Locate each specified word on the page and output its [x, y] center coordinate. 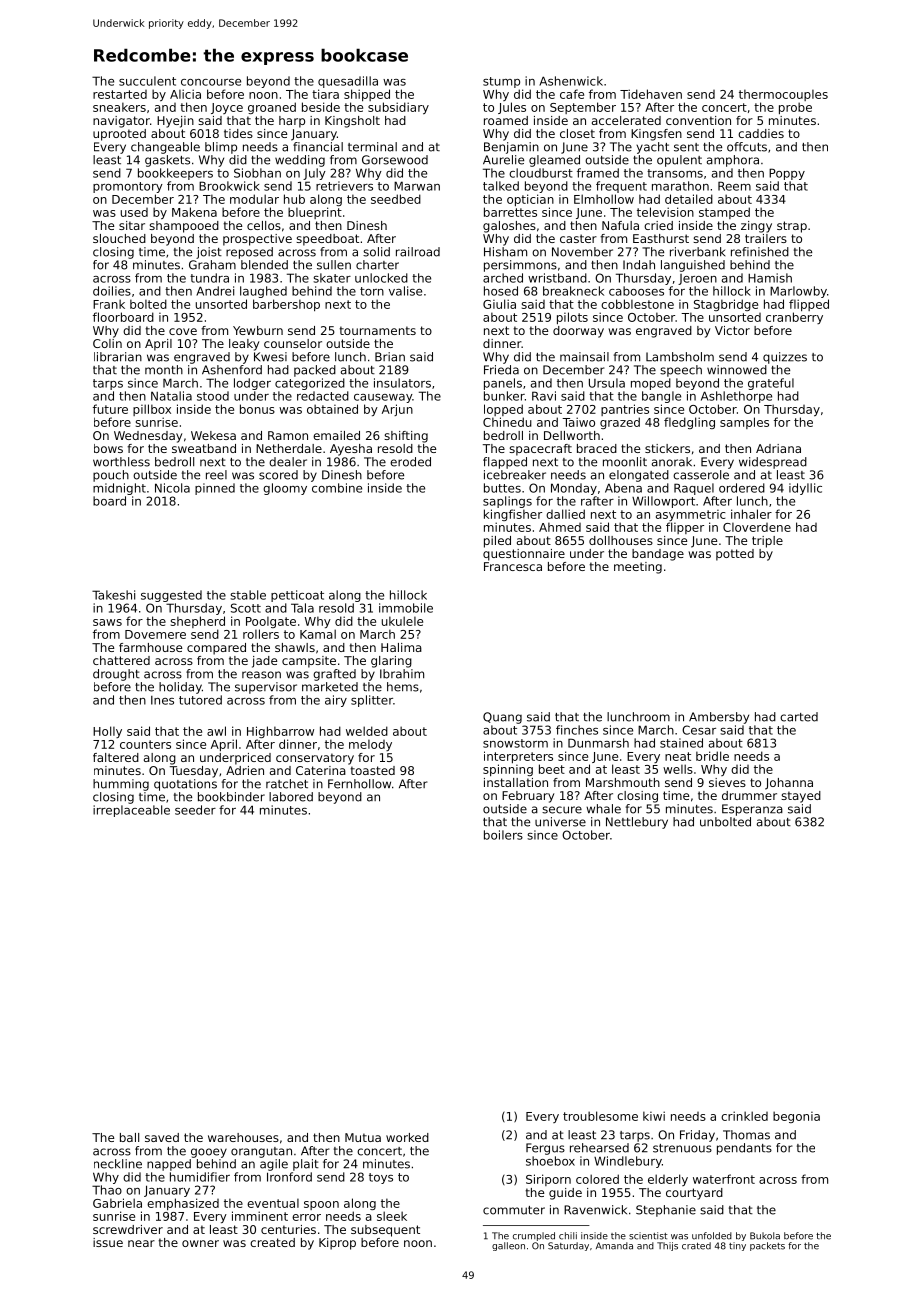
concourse [211, 82]
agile [274, 1165]
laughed [263, 292]
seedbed [396, 199]
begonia [796, 1117]
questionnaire [524, 555]
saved [162, 1137]
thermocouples [783, 95]
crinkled [744, 1116]
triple [767, 542]
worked [407, 1137]
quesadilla [348, 82]
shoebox [550, 1161]
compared [216, 649]
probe [795, 108]
